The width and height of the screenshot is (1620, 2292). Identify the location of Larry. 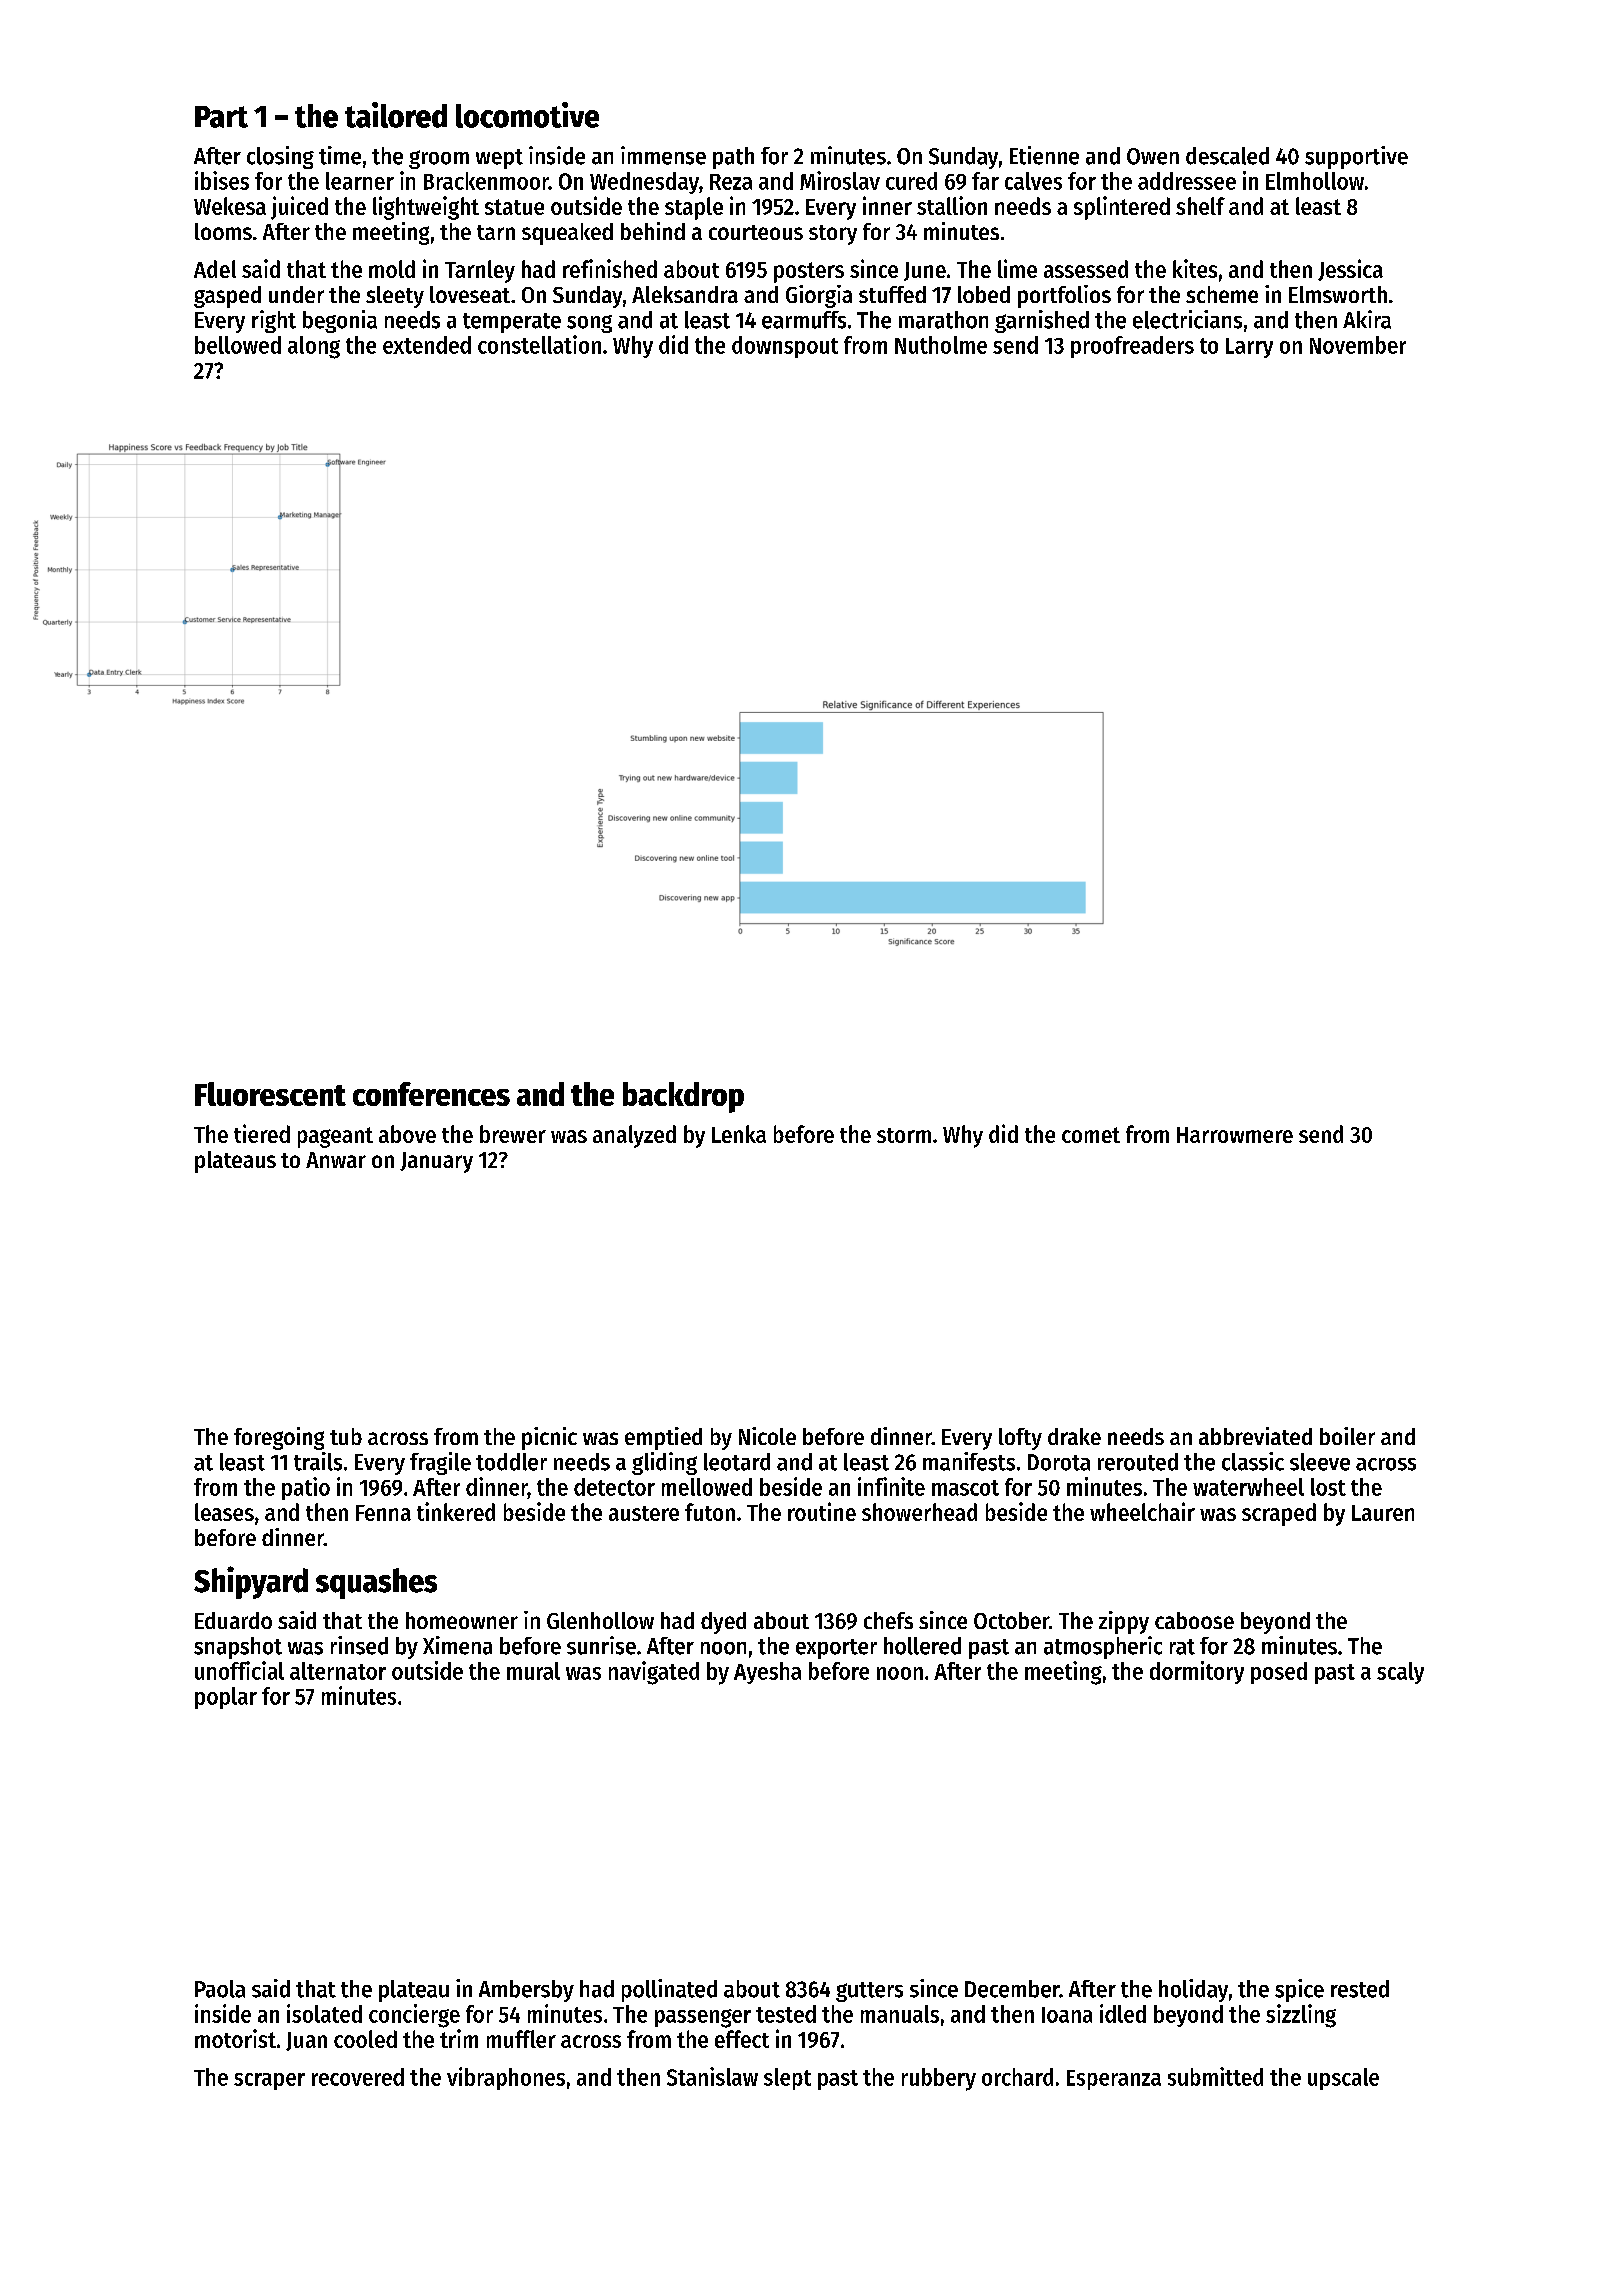
(1249, 348).
